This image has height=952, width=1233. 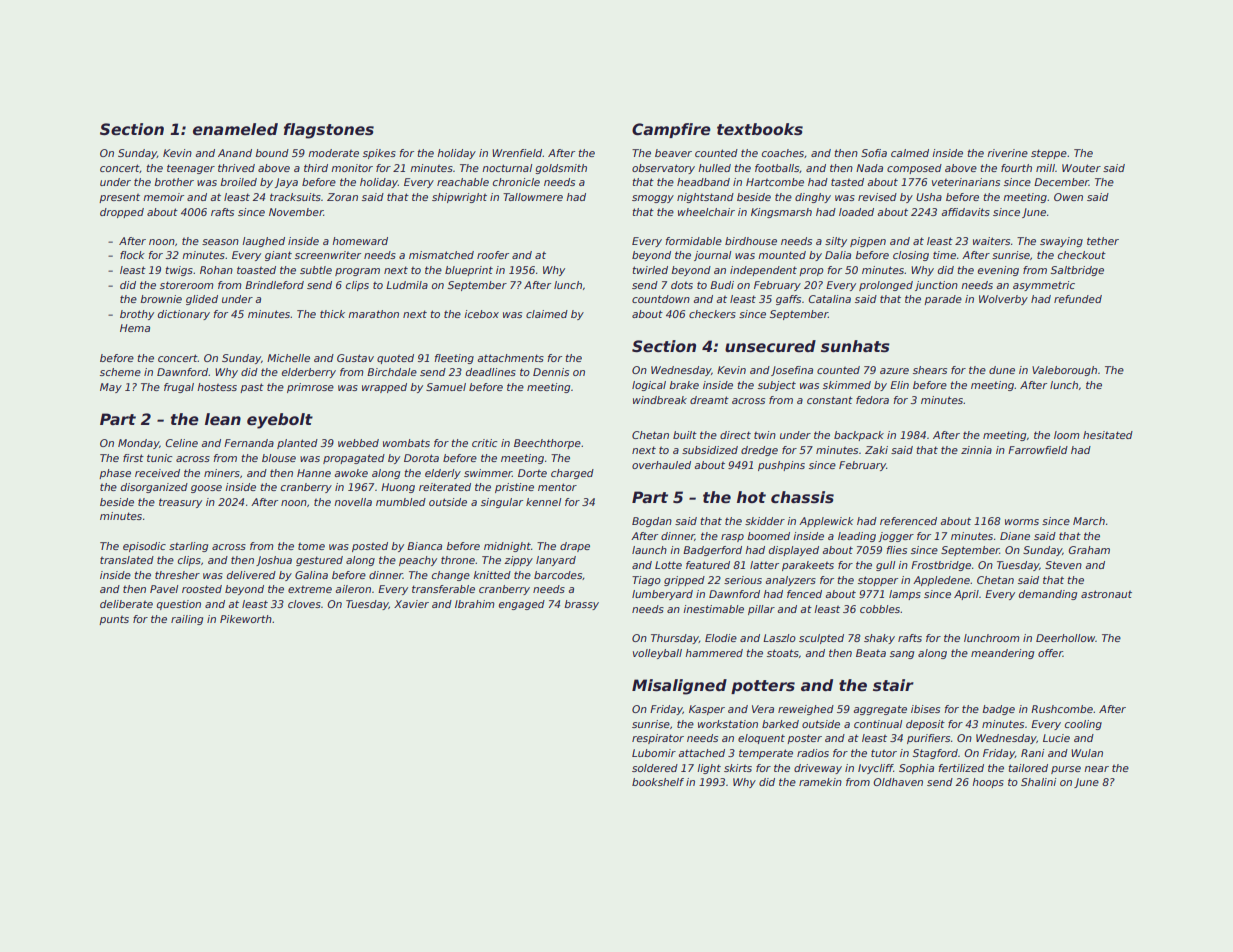 What do you see at coordinates (1049, 154) in the image?
I see `steppe` at bounding box center [1049, 154].
